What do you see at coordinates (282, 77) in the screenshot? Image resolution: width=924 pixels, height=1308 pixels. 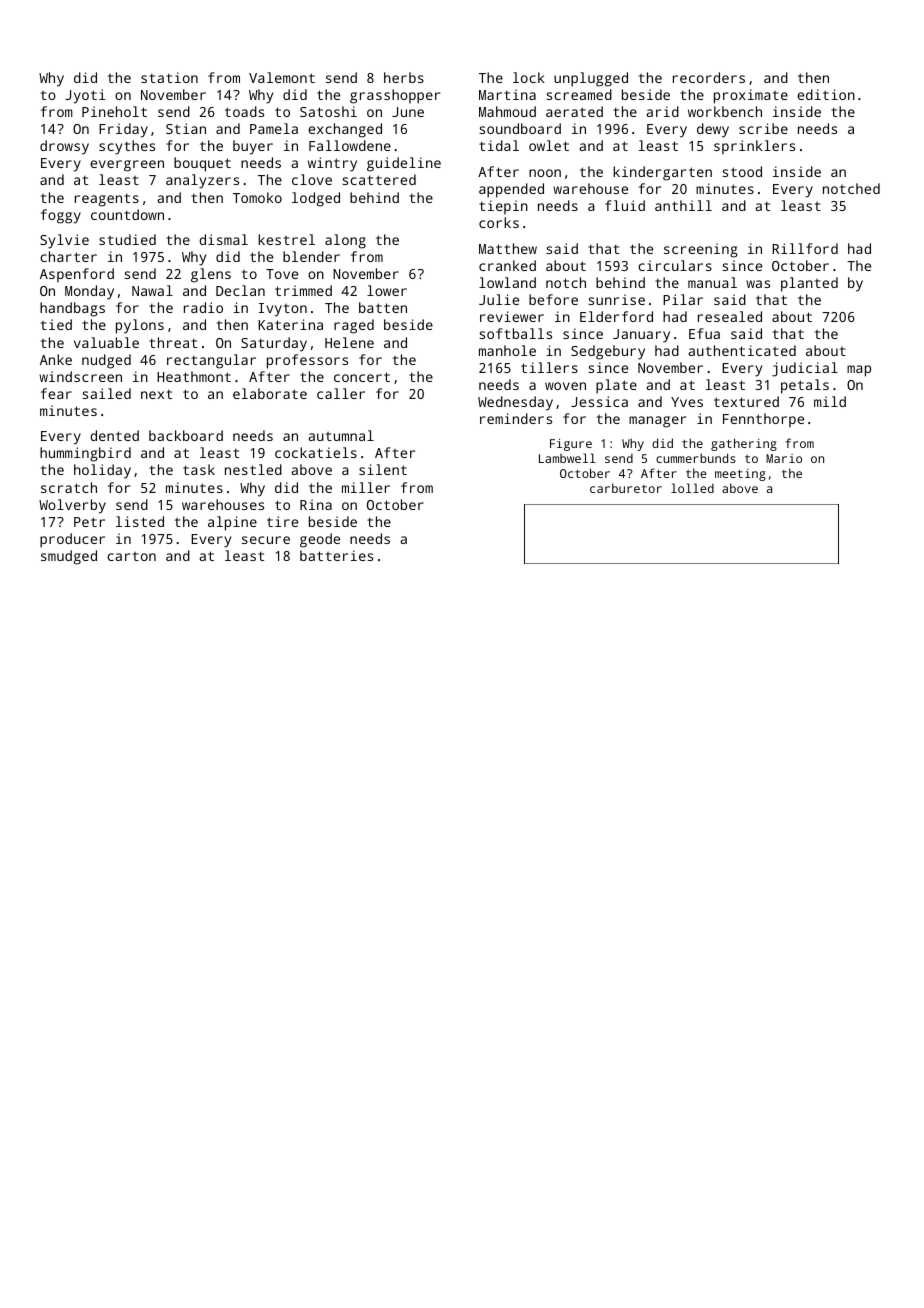 I see `Valemont` at bounding box center [282, 77].
